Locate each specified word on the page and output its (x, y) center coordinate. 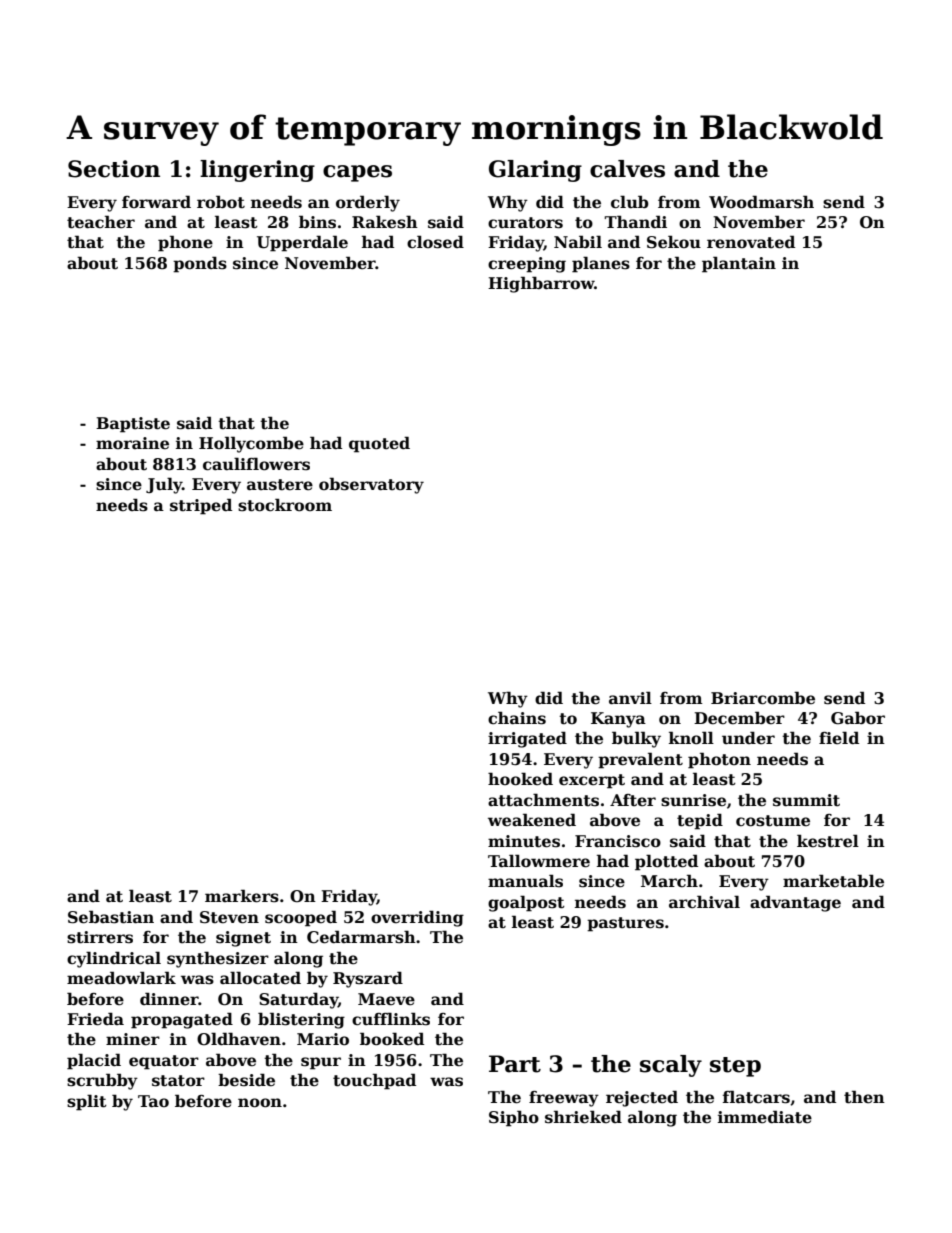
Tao (153, 1101)
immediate (765, 1117)
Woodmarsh (761, 202)
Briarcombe (763, 698)
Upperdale (302, 243)
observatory (371, 485)
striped (201, 506)
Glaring (535, 171)
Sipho (514, 1118)
